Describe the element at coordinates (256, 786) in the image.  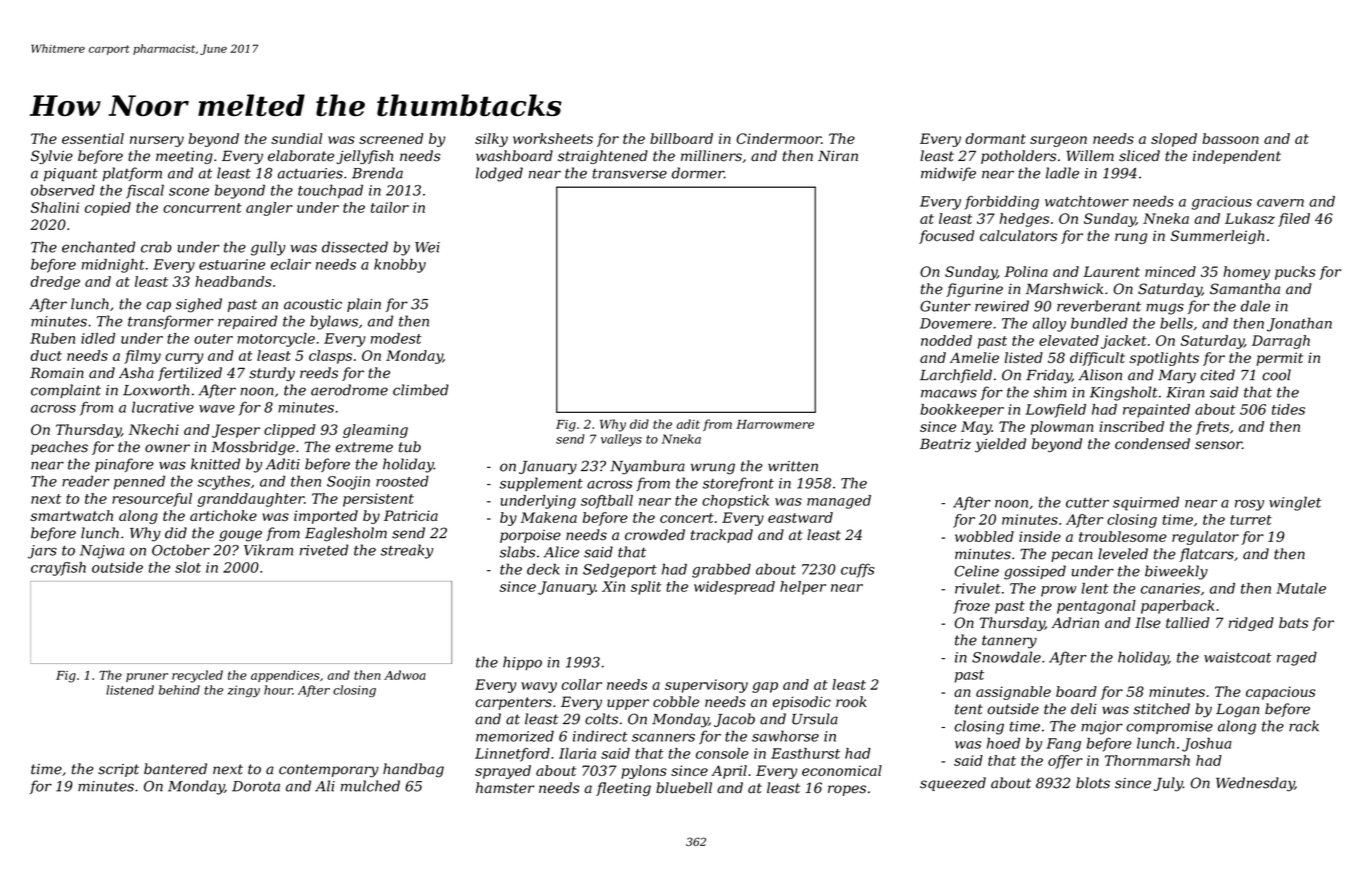
I see `Dorota` at that location.
